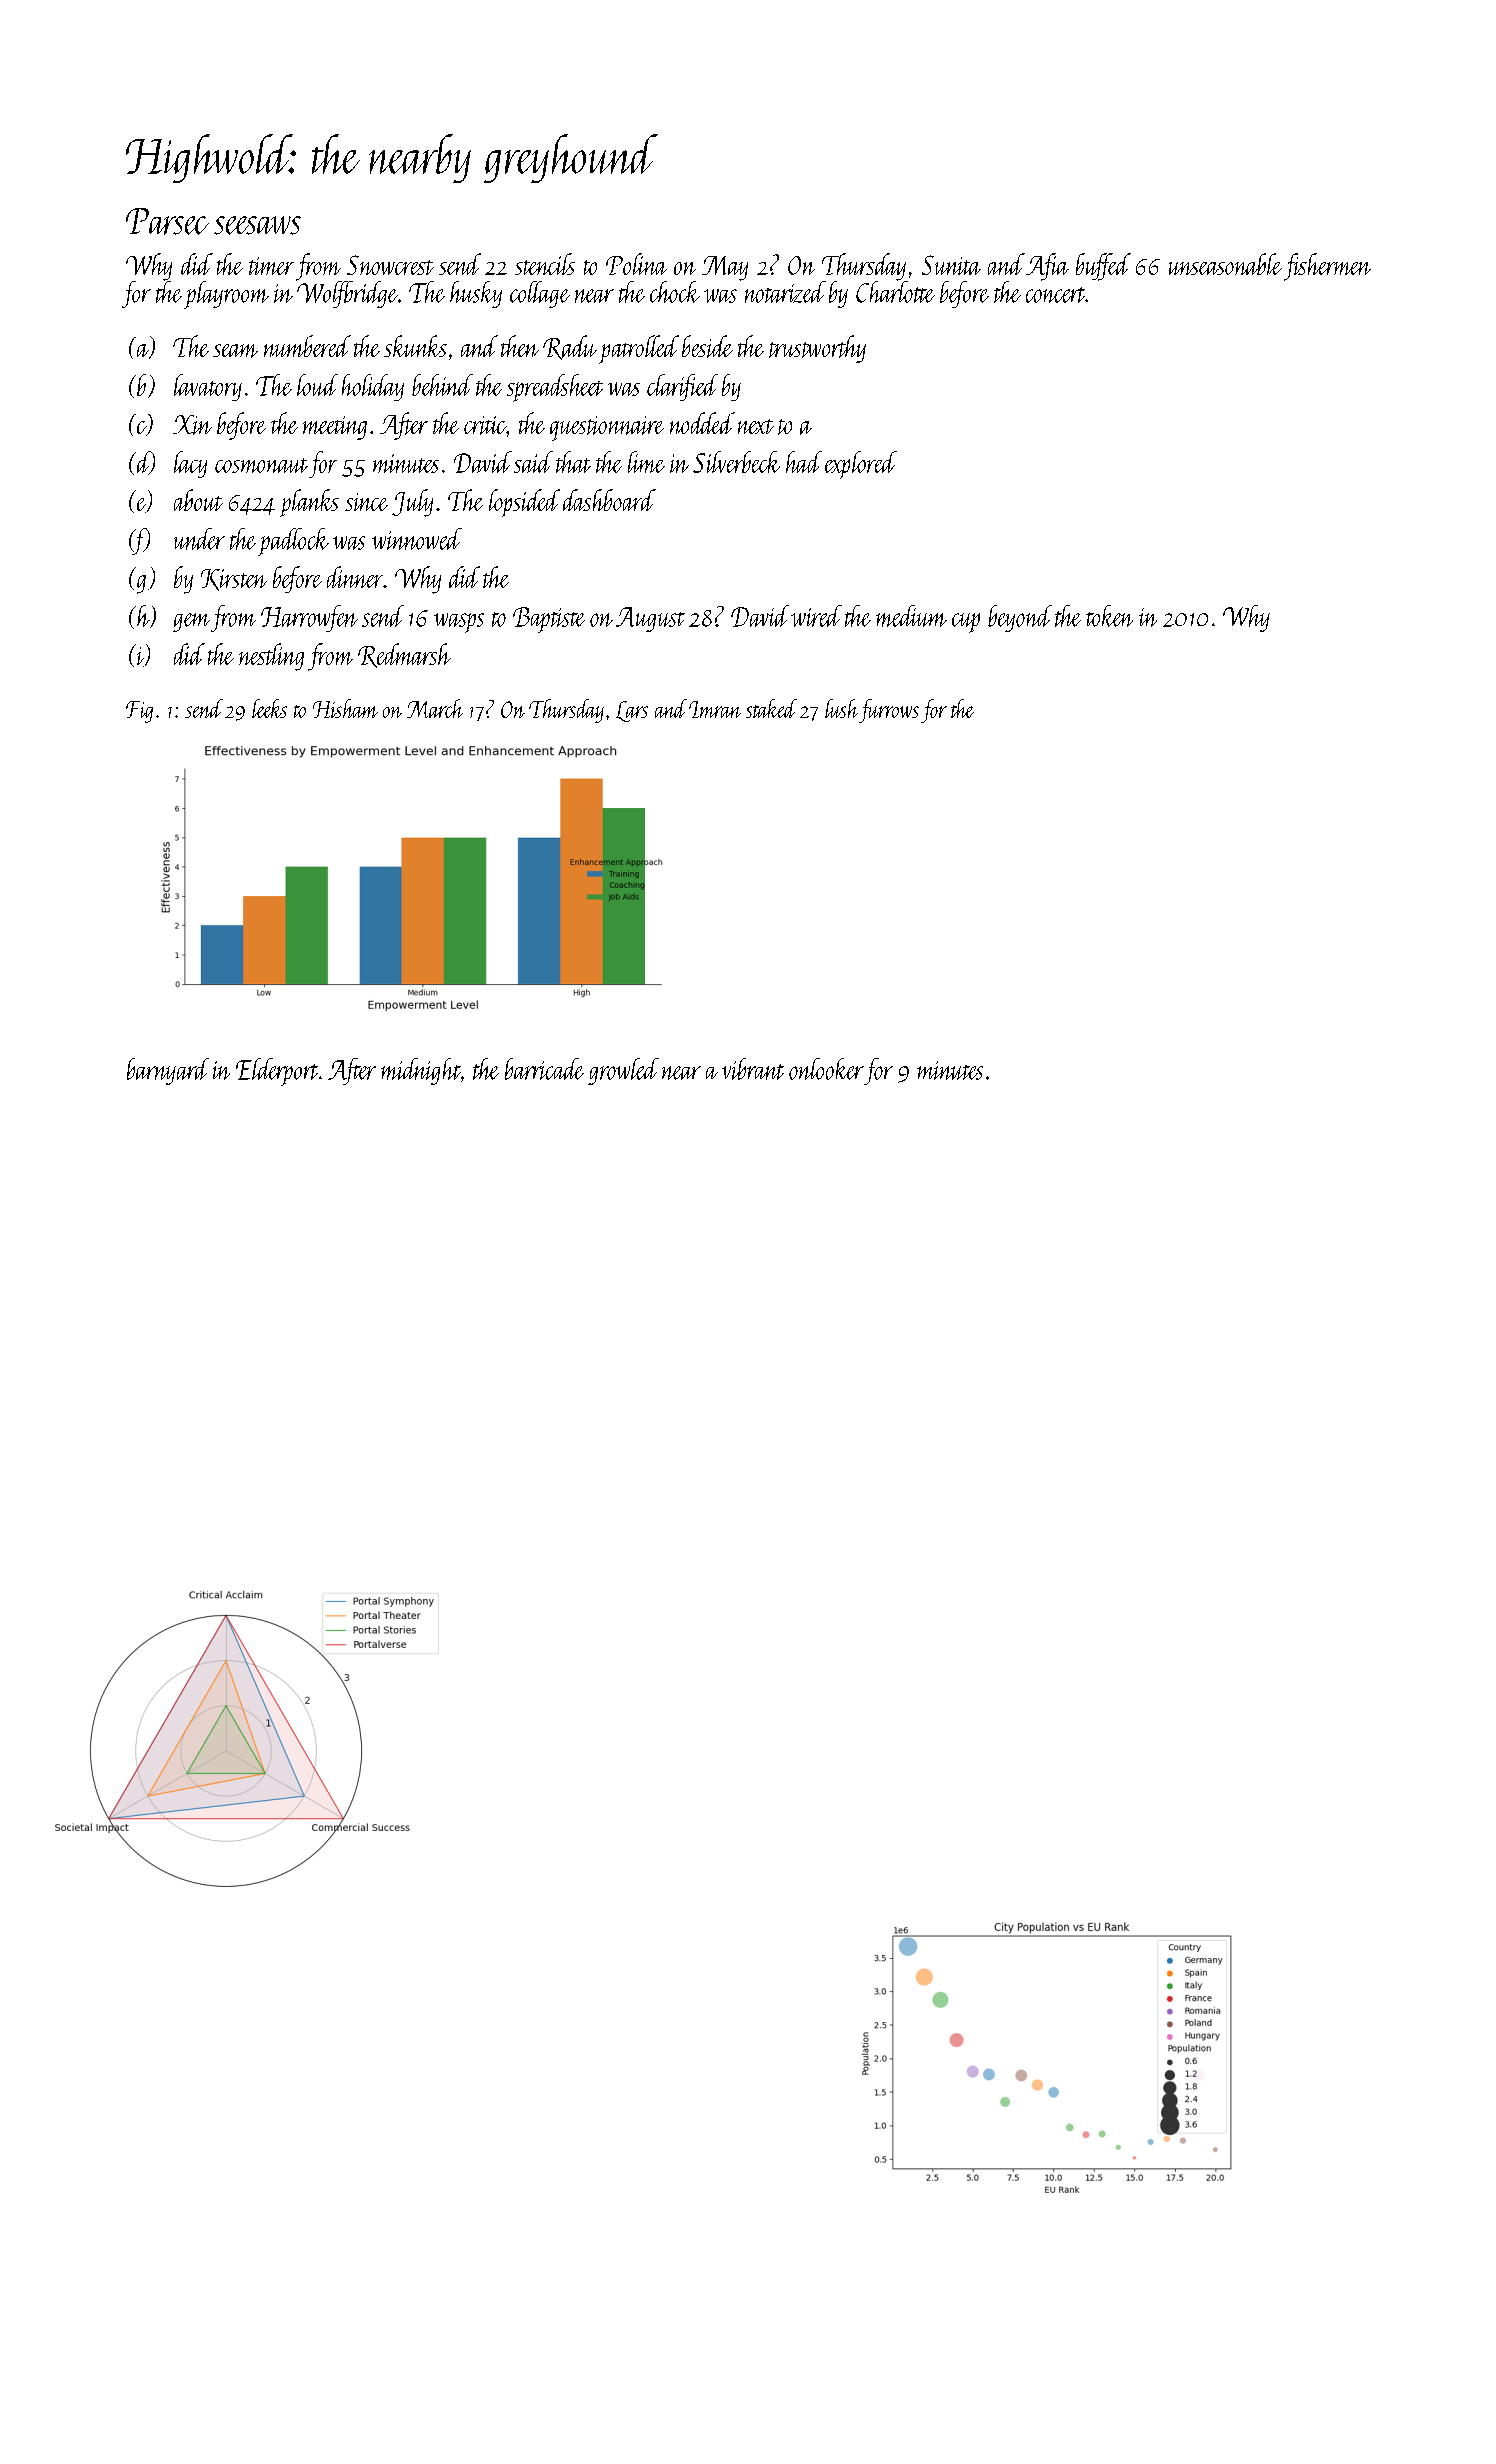  I want to click on vibrant, so click(753, 1069).
